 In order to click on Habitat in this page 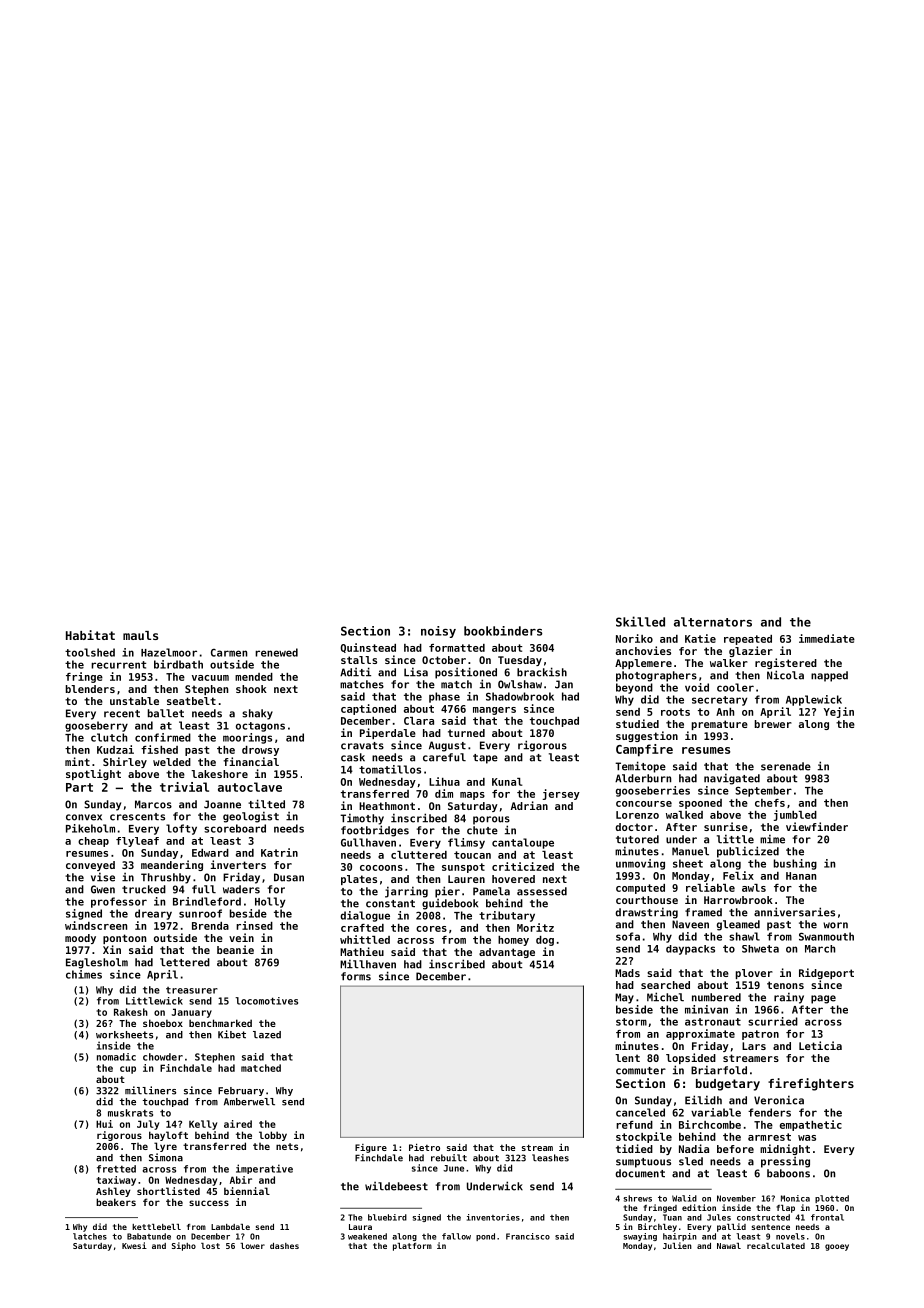, I will do `click(90, 635)`.
